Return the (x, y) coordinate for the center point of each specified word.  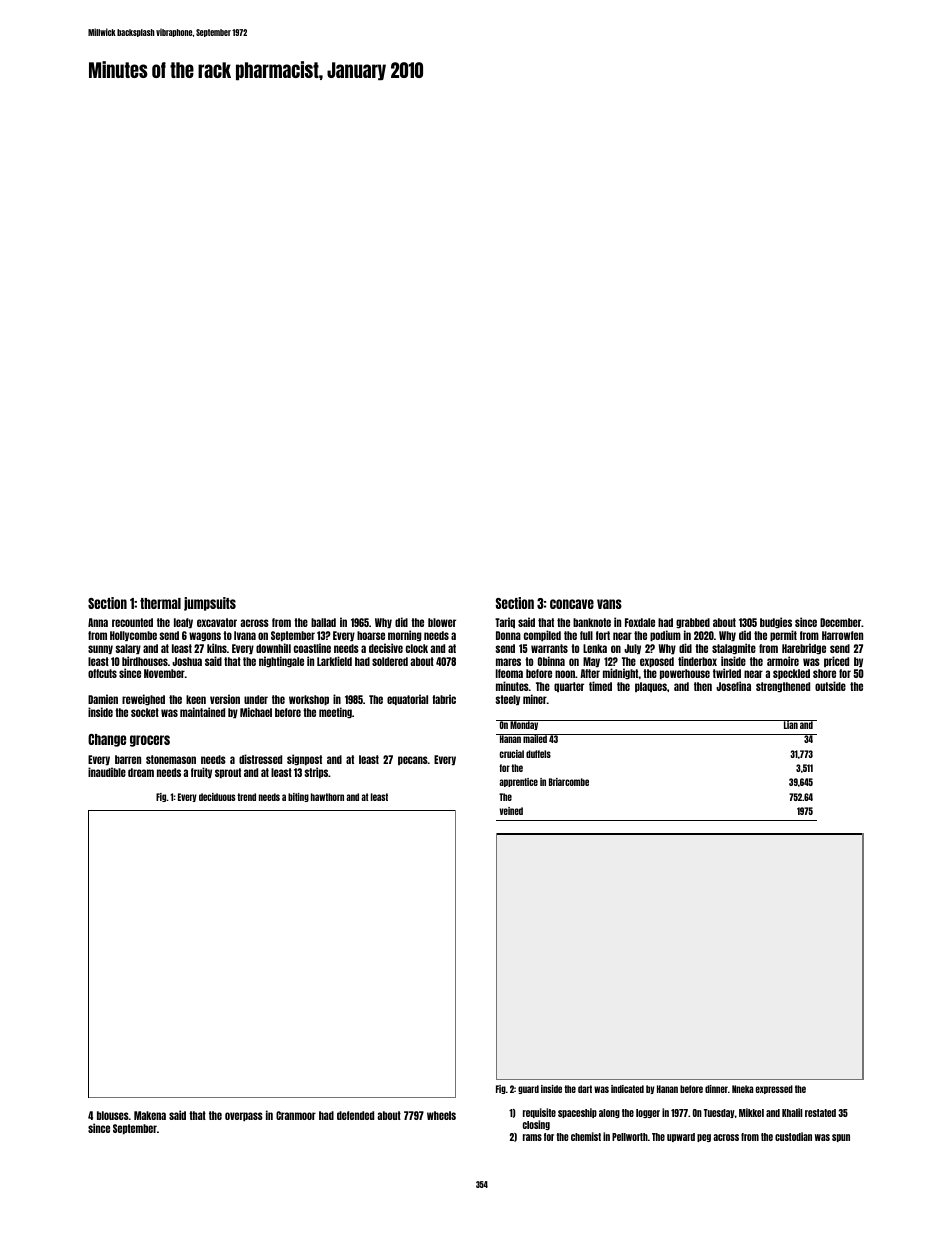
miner (535, 699)
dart (585, 1089)
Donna (508, 635)
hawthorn (327, 797)
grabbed (693, 623)
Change (107, 740)
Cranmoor (296, 1115)
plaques (651, 687)
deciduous (217, 797)
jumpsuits (210, 604)
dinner (716, 1089)
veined (511, 811)
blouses (113, 1115)
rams (532, 1137)
